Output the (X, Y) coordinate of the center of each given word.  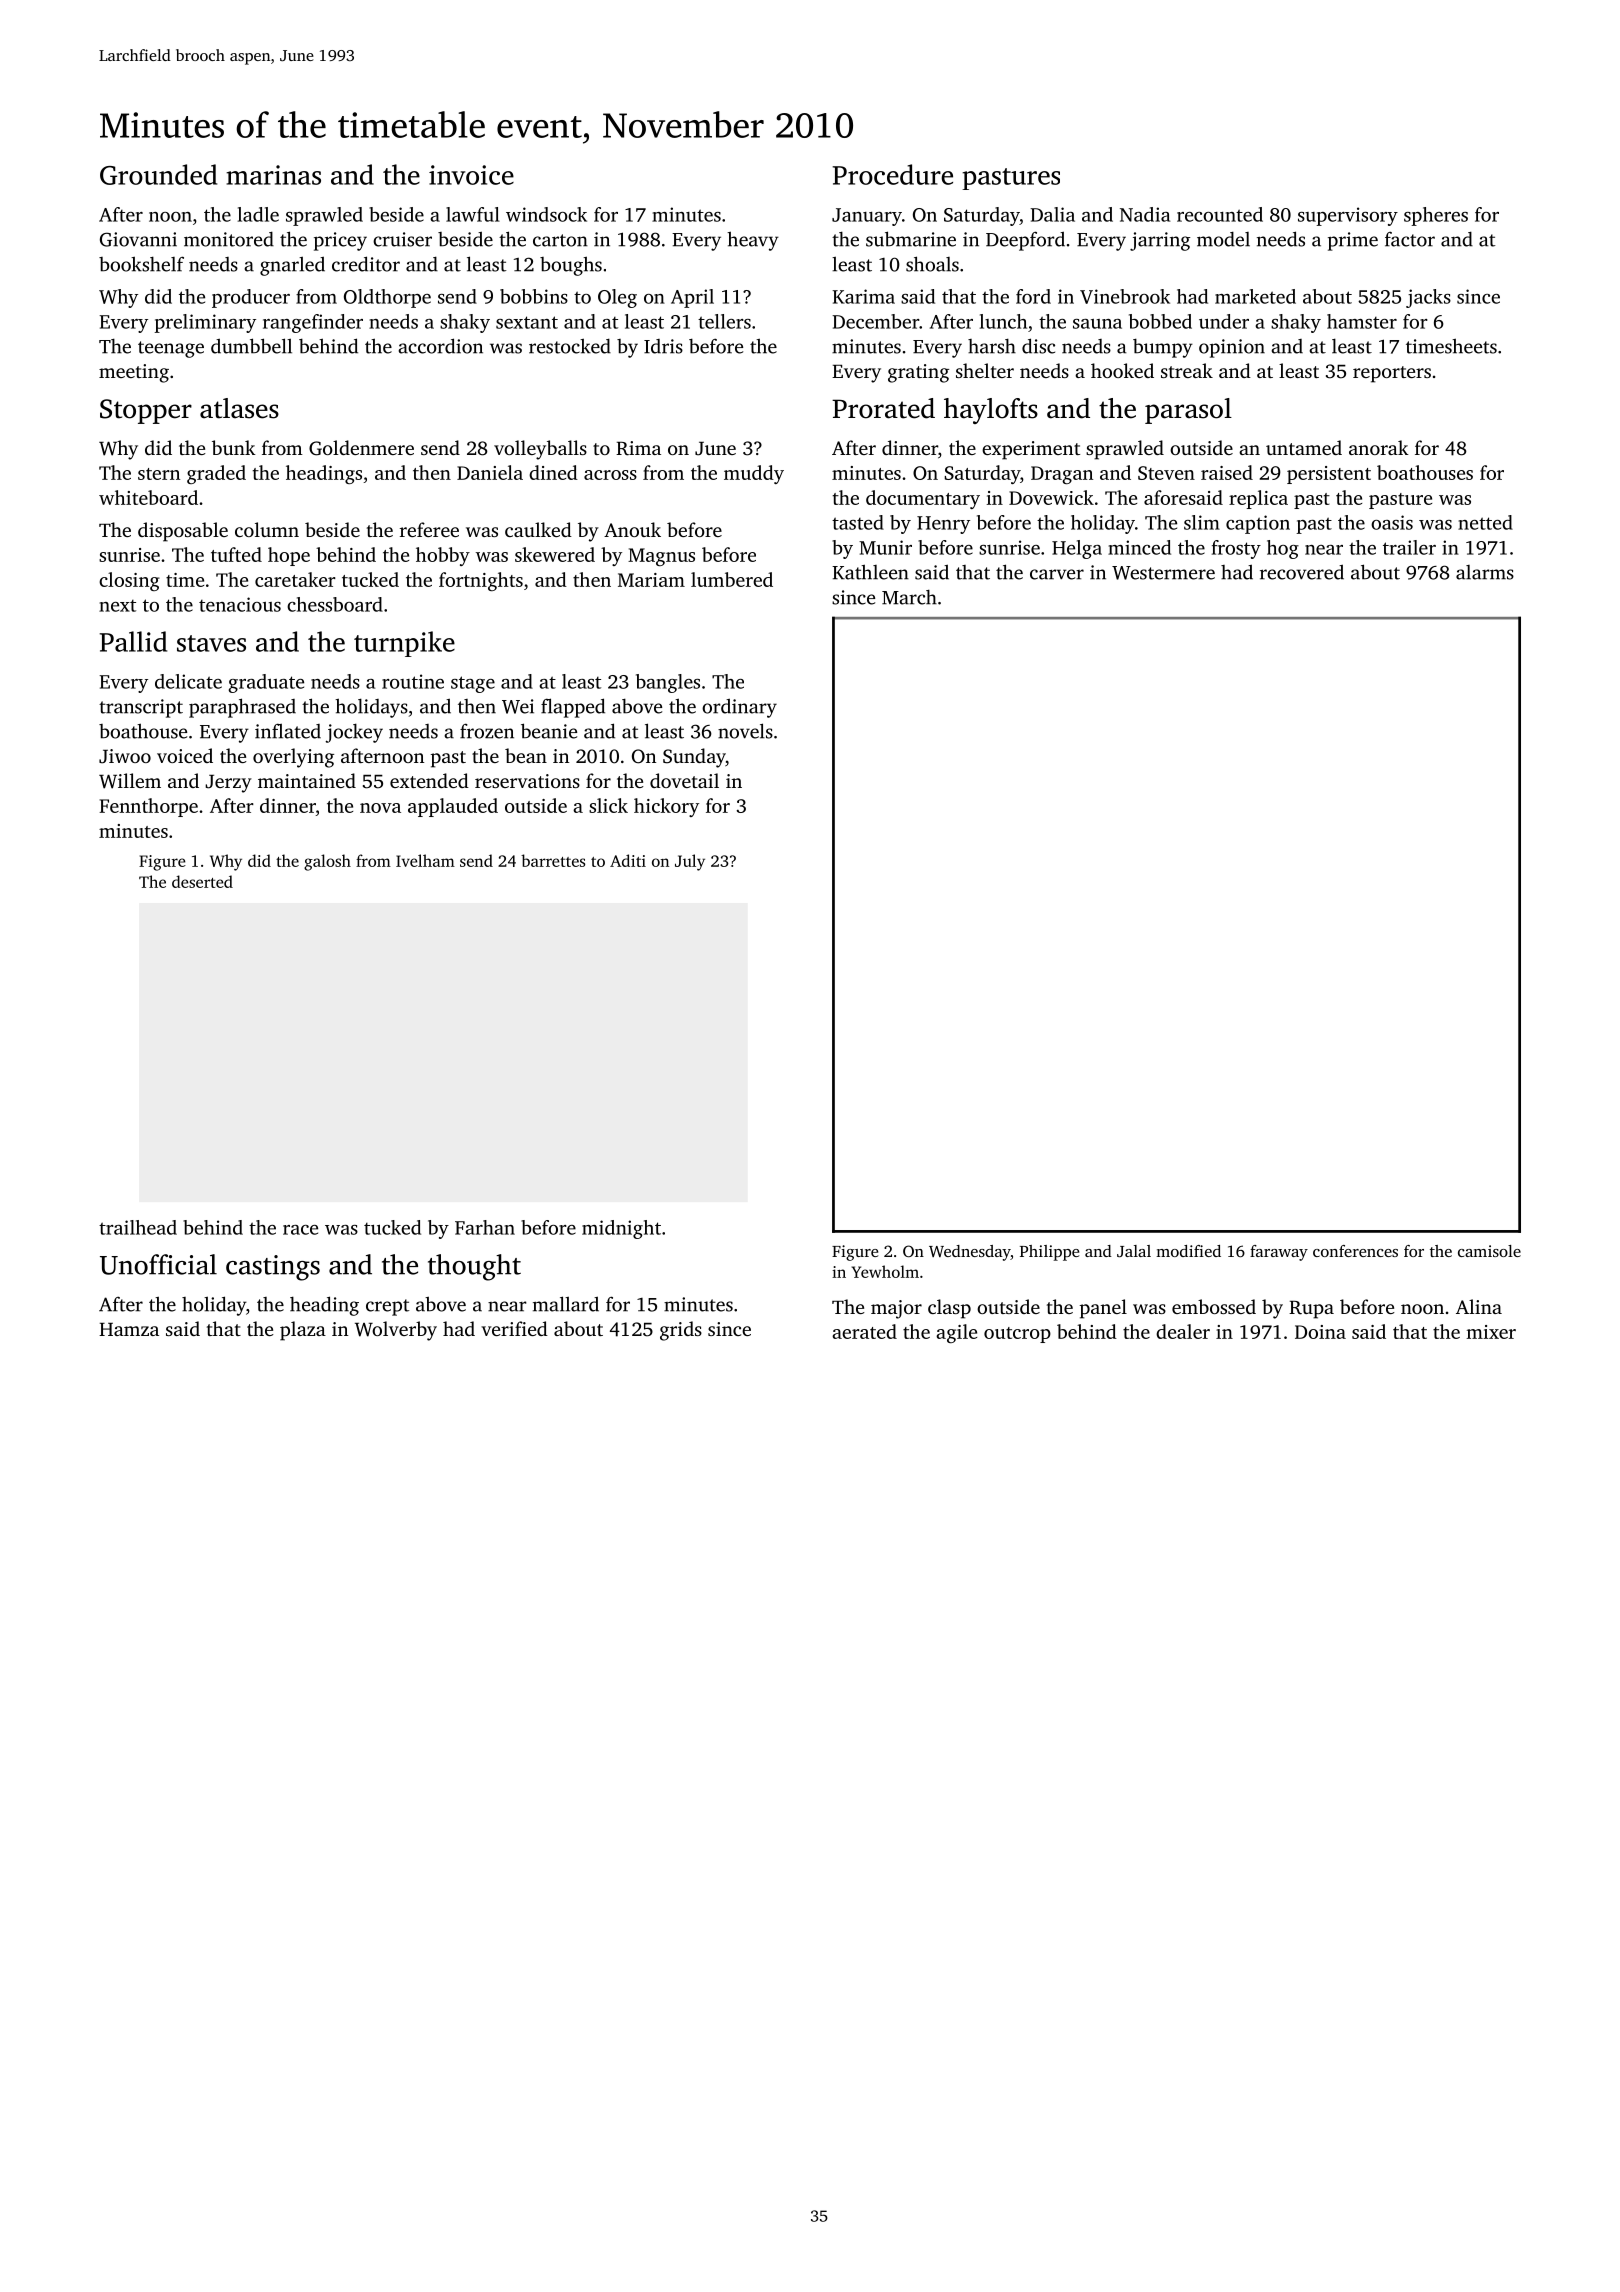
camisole (1489, 1251)
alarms (1485, 572)
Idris (663, 346)
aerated (864, 1331)
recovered (1302, 572)
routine (413, 681)
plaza (303, 1331)
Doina (1320, 1332)
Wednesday (970, 1253)
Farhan (485, 1227)
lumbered (732, 579)
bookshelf (141, 264)
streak (1187, 370)
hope (289, 556)
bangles (668, 683)
